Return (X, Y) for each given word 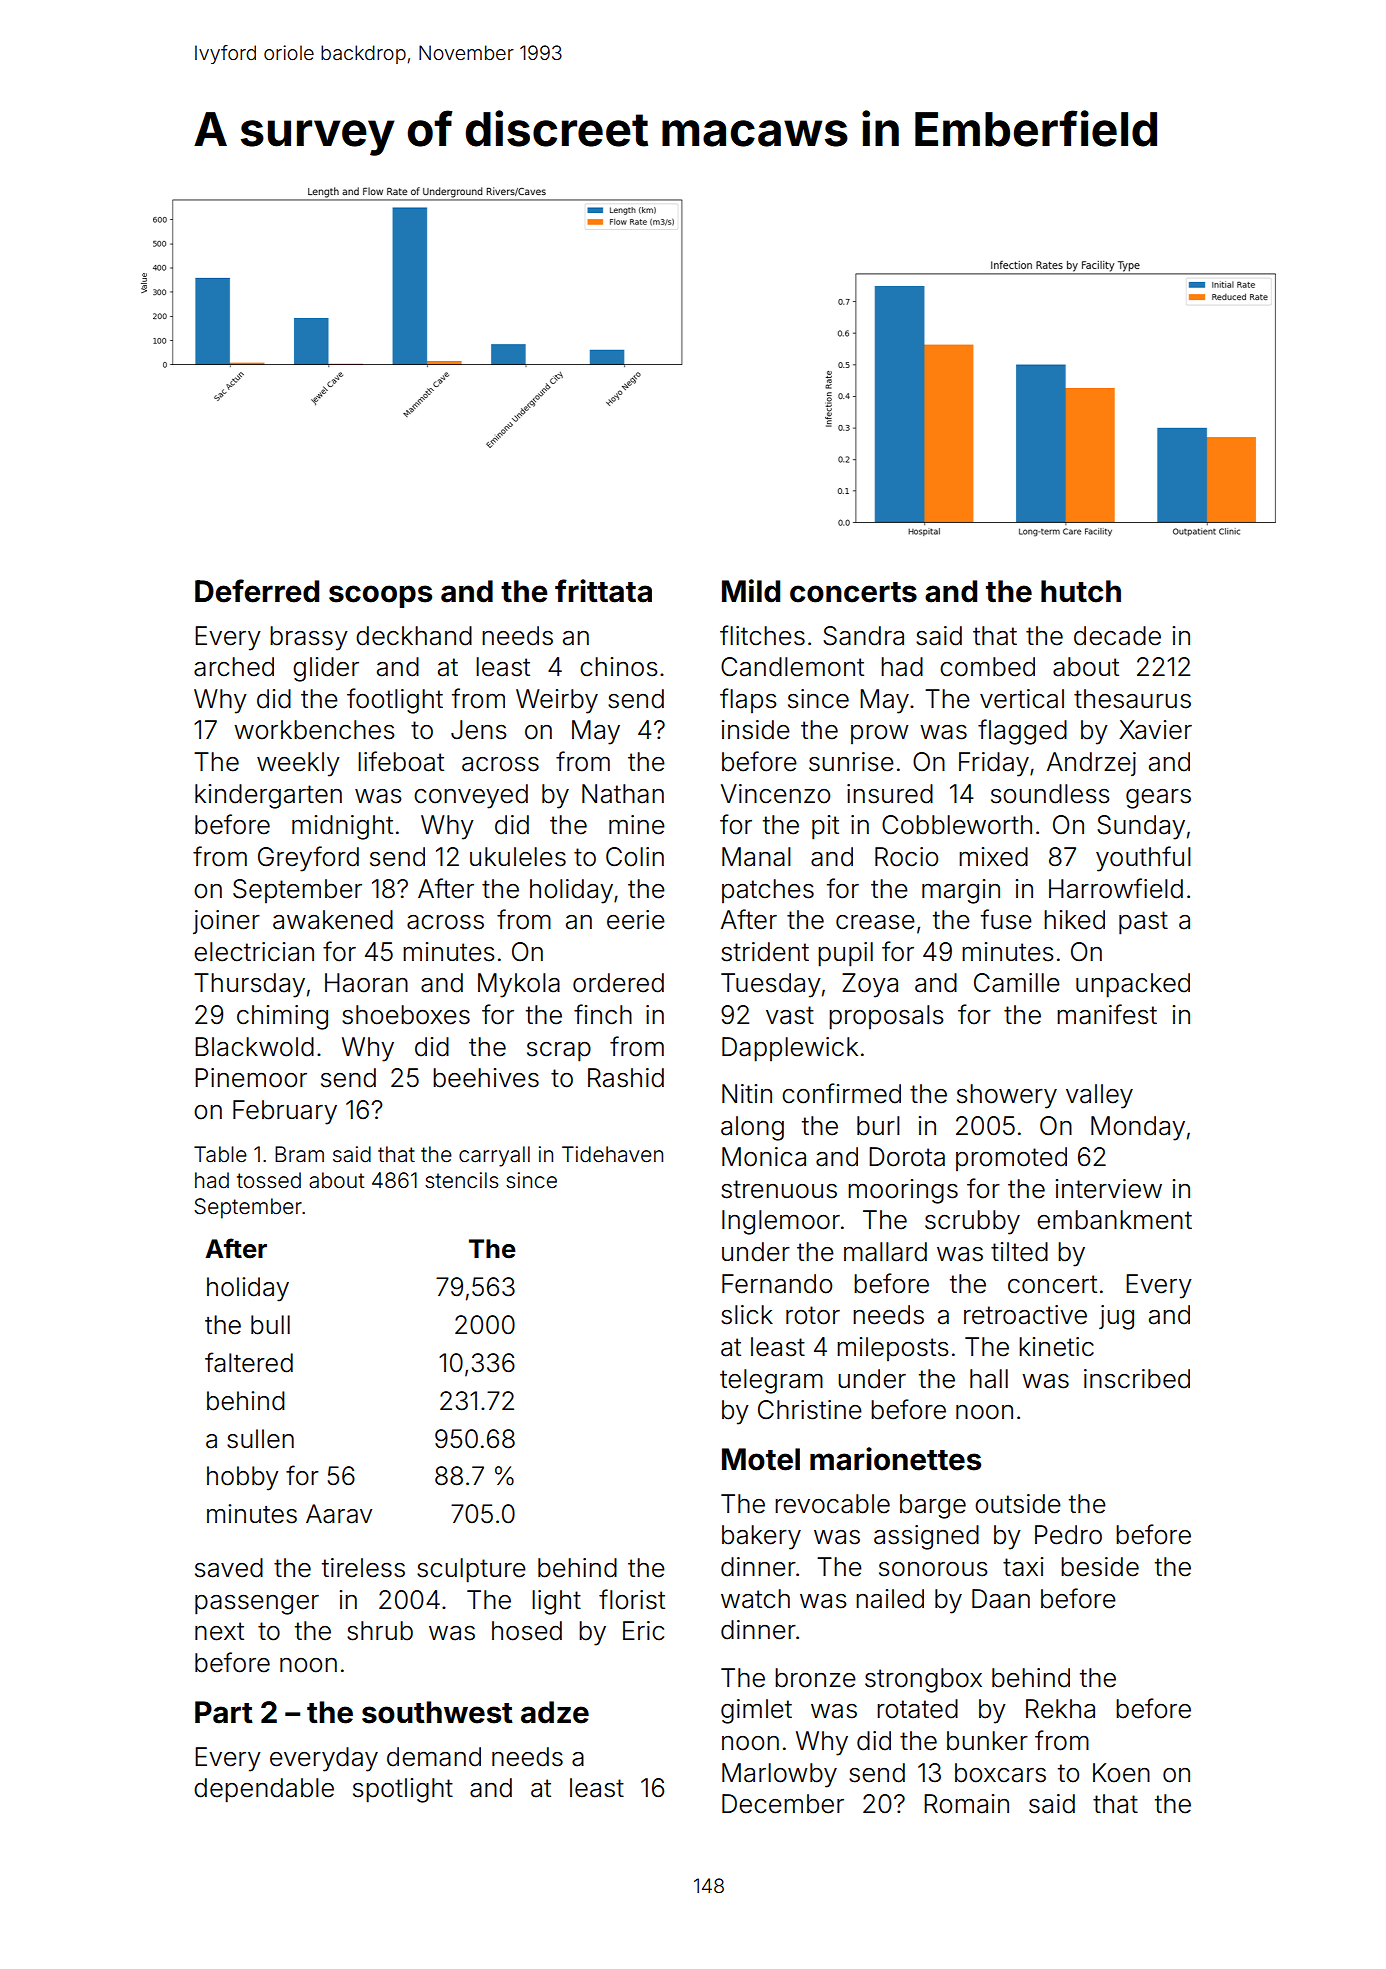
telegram (771, 1381)
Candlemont (792, 667)
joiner (226, 922)
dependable (264, 1790)
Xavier (1155, 730)
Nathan (623, 794)
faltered (249, 1362)
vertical (1022, 699)
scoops (380, 596)
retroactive (1025, 1315)
